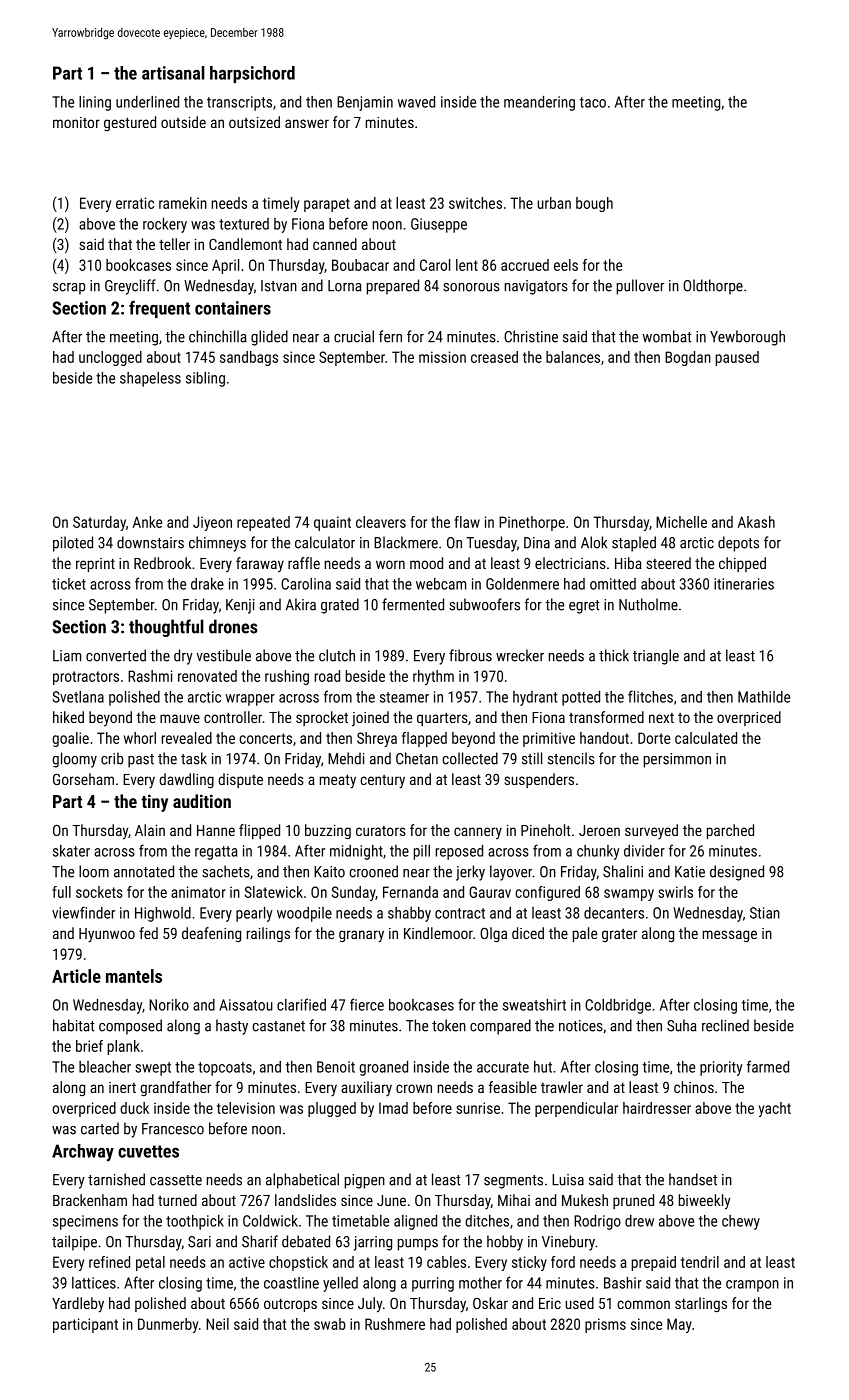 The width and height of the screenshot is (849, 1400). What do you see at coordinates (730, 936) in the screenshot?
I see `message` at bounding box center [730, 936].
